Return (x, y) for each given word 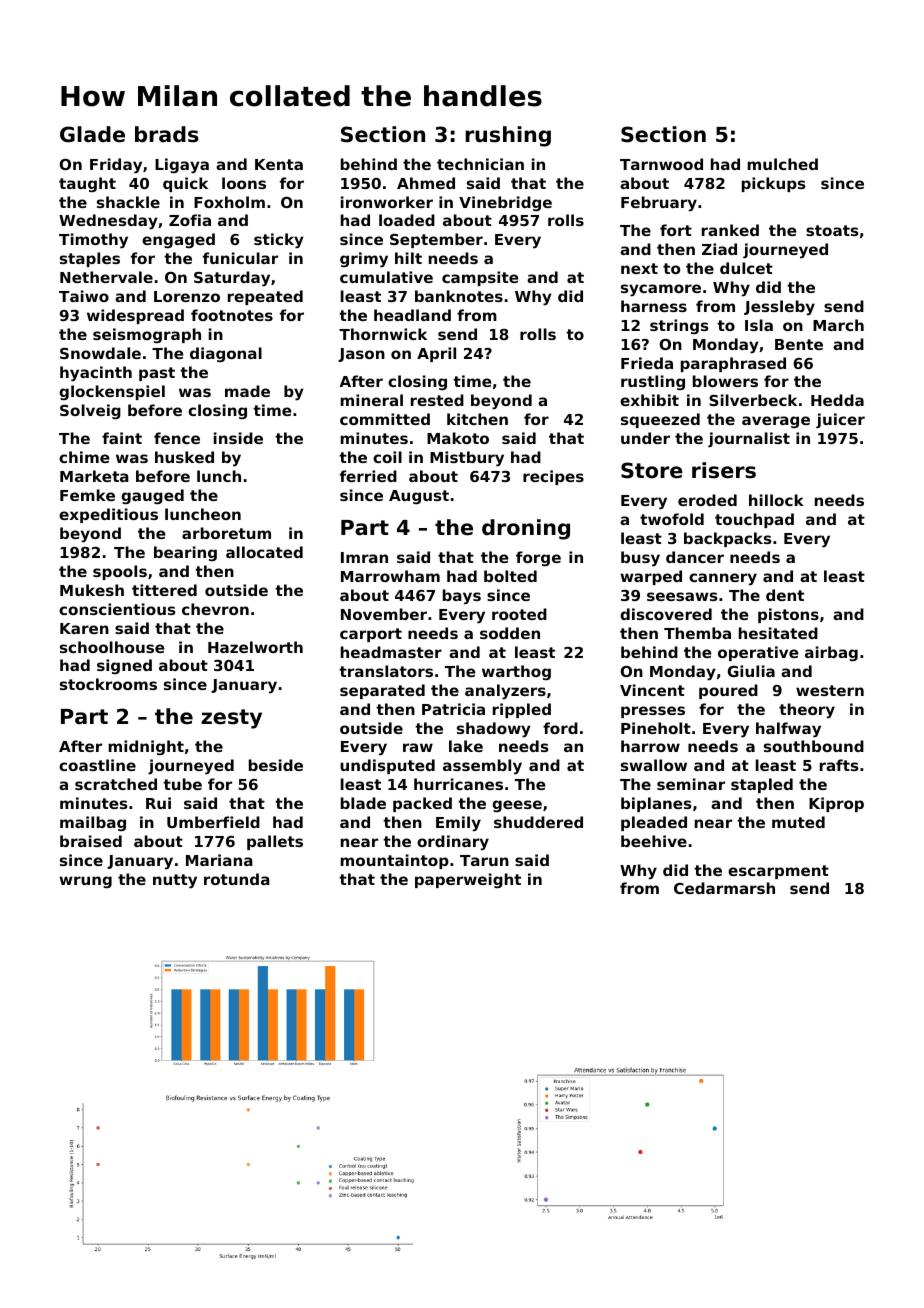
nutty (175, 881)
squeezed (660, 420)
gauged (152, 497)
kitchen (477, 419)
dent (785, 595)
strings (679, 326)
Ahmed (426, 183)
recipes (553, 477)
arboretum (226, 533)
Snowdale (100, 353)
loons (244, 183)
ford (560, 728)
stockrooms (108, 684)
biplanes (656, 804)
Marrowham (390, 576)
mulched (783, 164)
